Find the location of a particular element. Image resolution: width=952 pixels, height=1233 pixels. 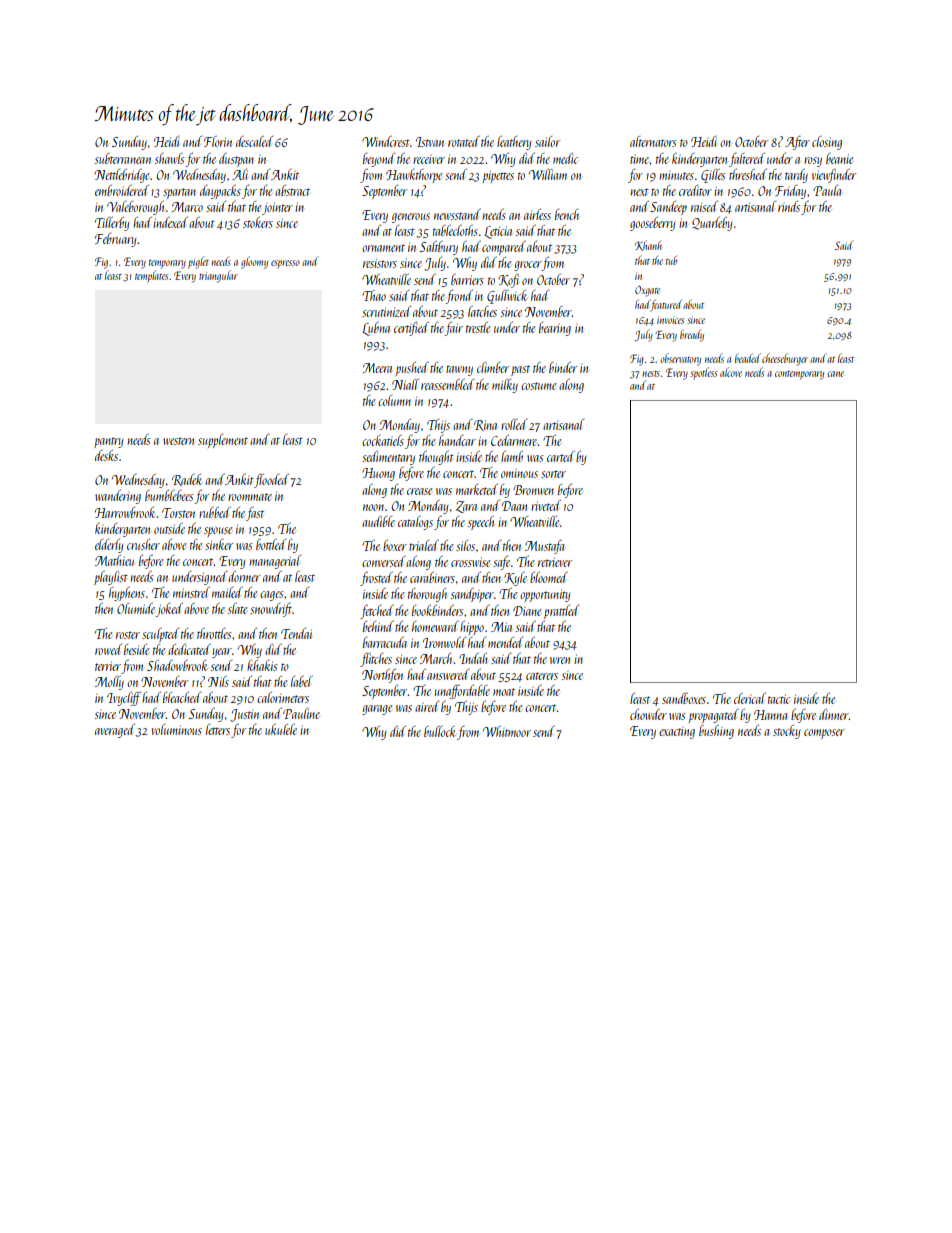

featured is located at coordinates (666, 305).
